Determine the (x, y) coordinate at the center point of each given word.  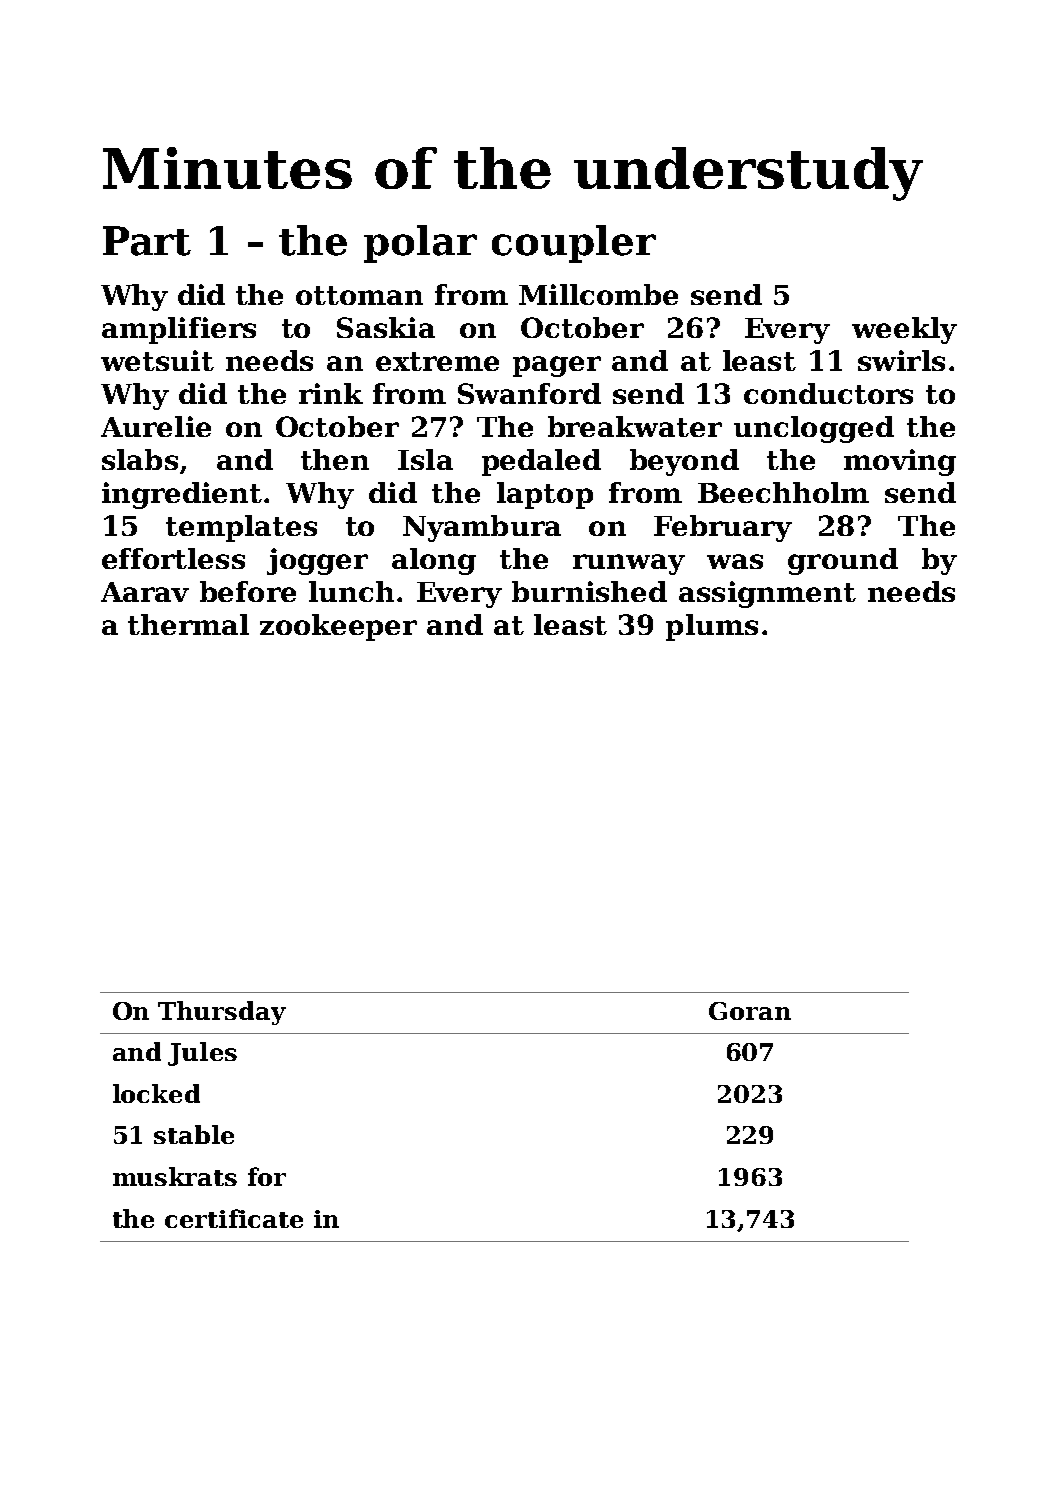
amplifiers (179, 330)
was (735, 561)
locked (156, 1093)
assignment (767, 594)
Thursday (222, 1013)
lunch (351, 591)
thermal (188, 624)
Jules (202, 1054)
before (248, 591)
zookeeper (338, 627)
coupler (574, 244)
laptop (545, 495)
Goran (750, 1011)
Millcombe (598, 294)
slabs (140, 459)
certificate (234, 1218)
